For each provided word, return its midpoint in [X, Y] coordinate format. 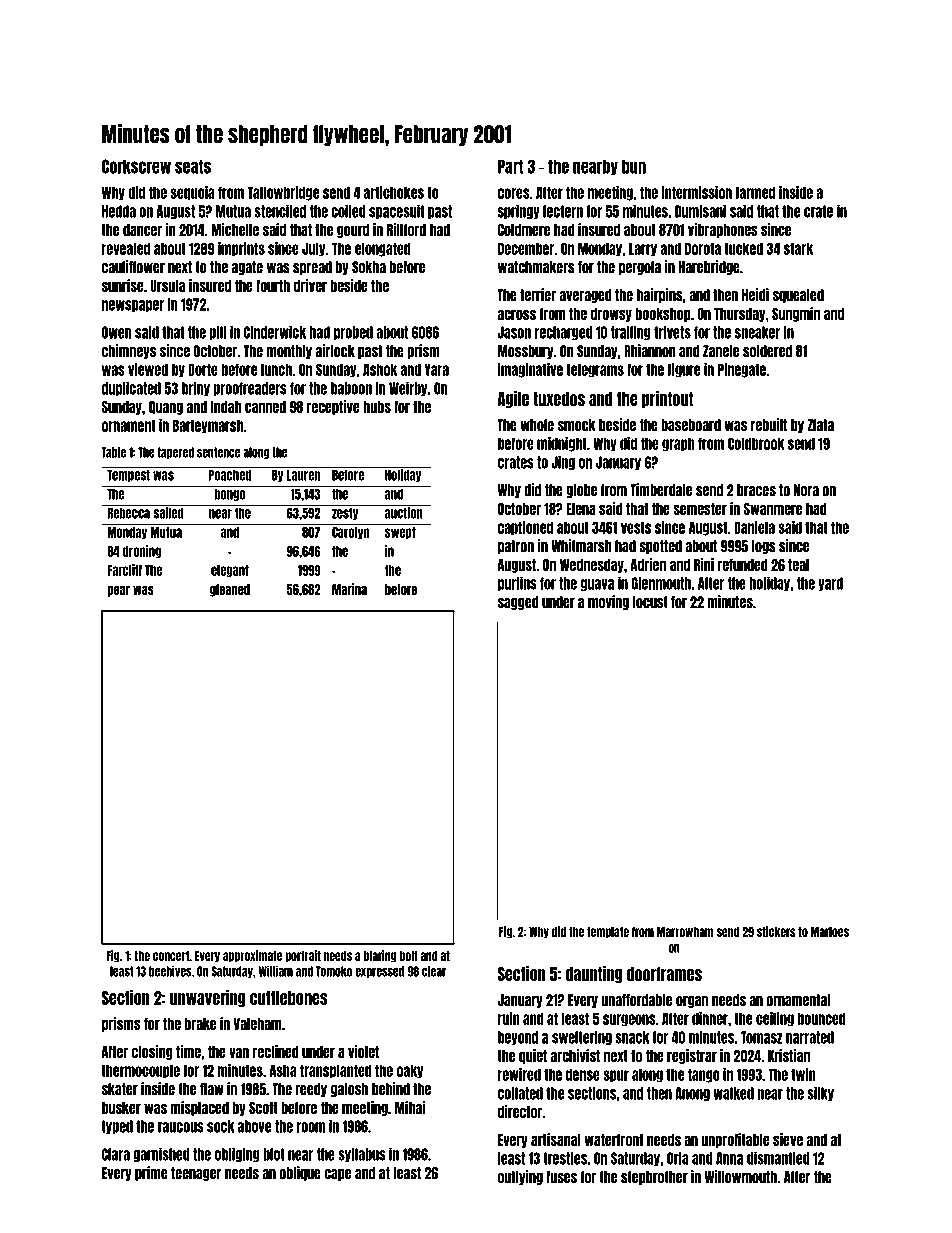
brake [200, 1024]
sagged [518, 603]
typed [117, 1127]
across [517, 314]
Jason [514, 332]
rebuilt [769, 425]
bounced [822, 1018]
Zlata [820, 425]
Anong [692, 1094]
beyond [518, 1038]
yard [830, 584]
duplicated [131, 388]
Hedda [119, 211]
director [520, 1111]
